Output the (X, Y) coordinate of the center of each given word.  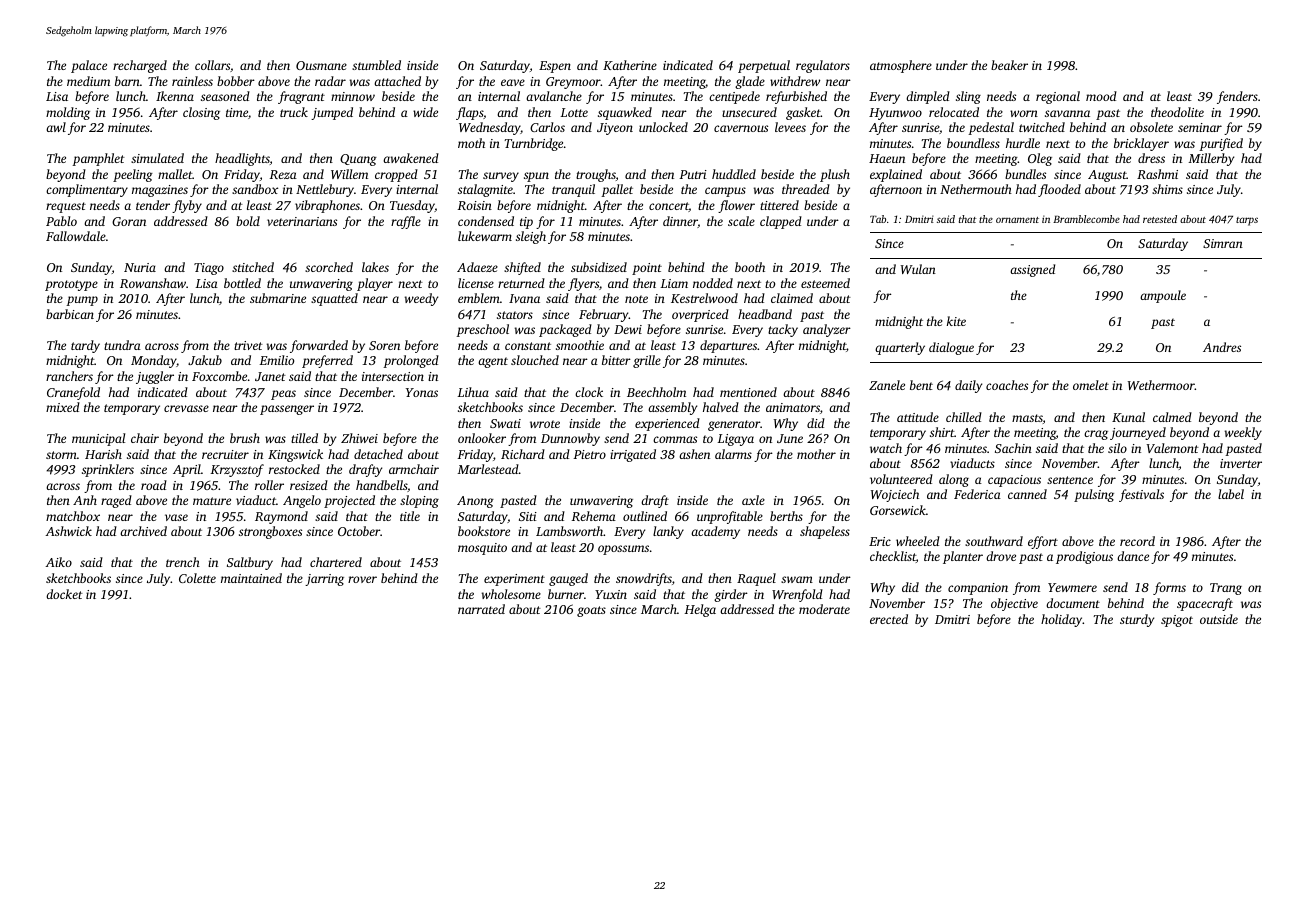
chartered (336, 562)
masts (1027, 418)
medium (88, 81)
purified (1221, 144)
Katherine (630, 65)
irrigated (633, 455)
